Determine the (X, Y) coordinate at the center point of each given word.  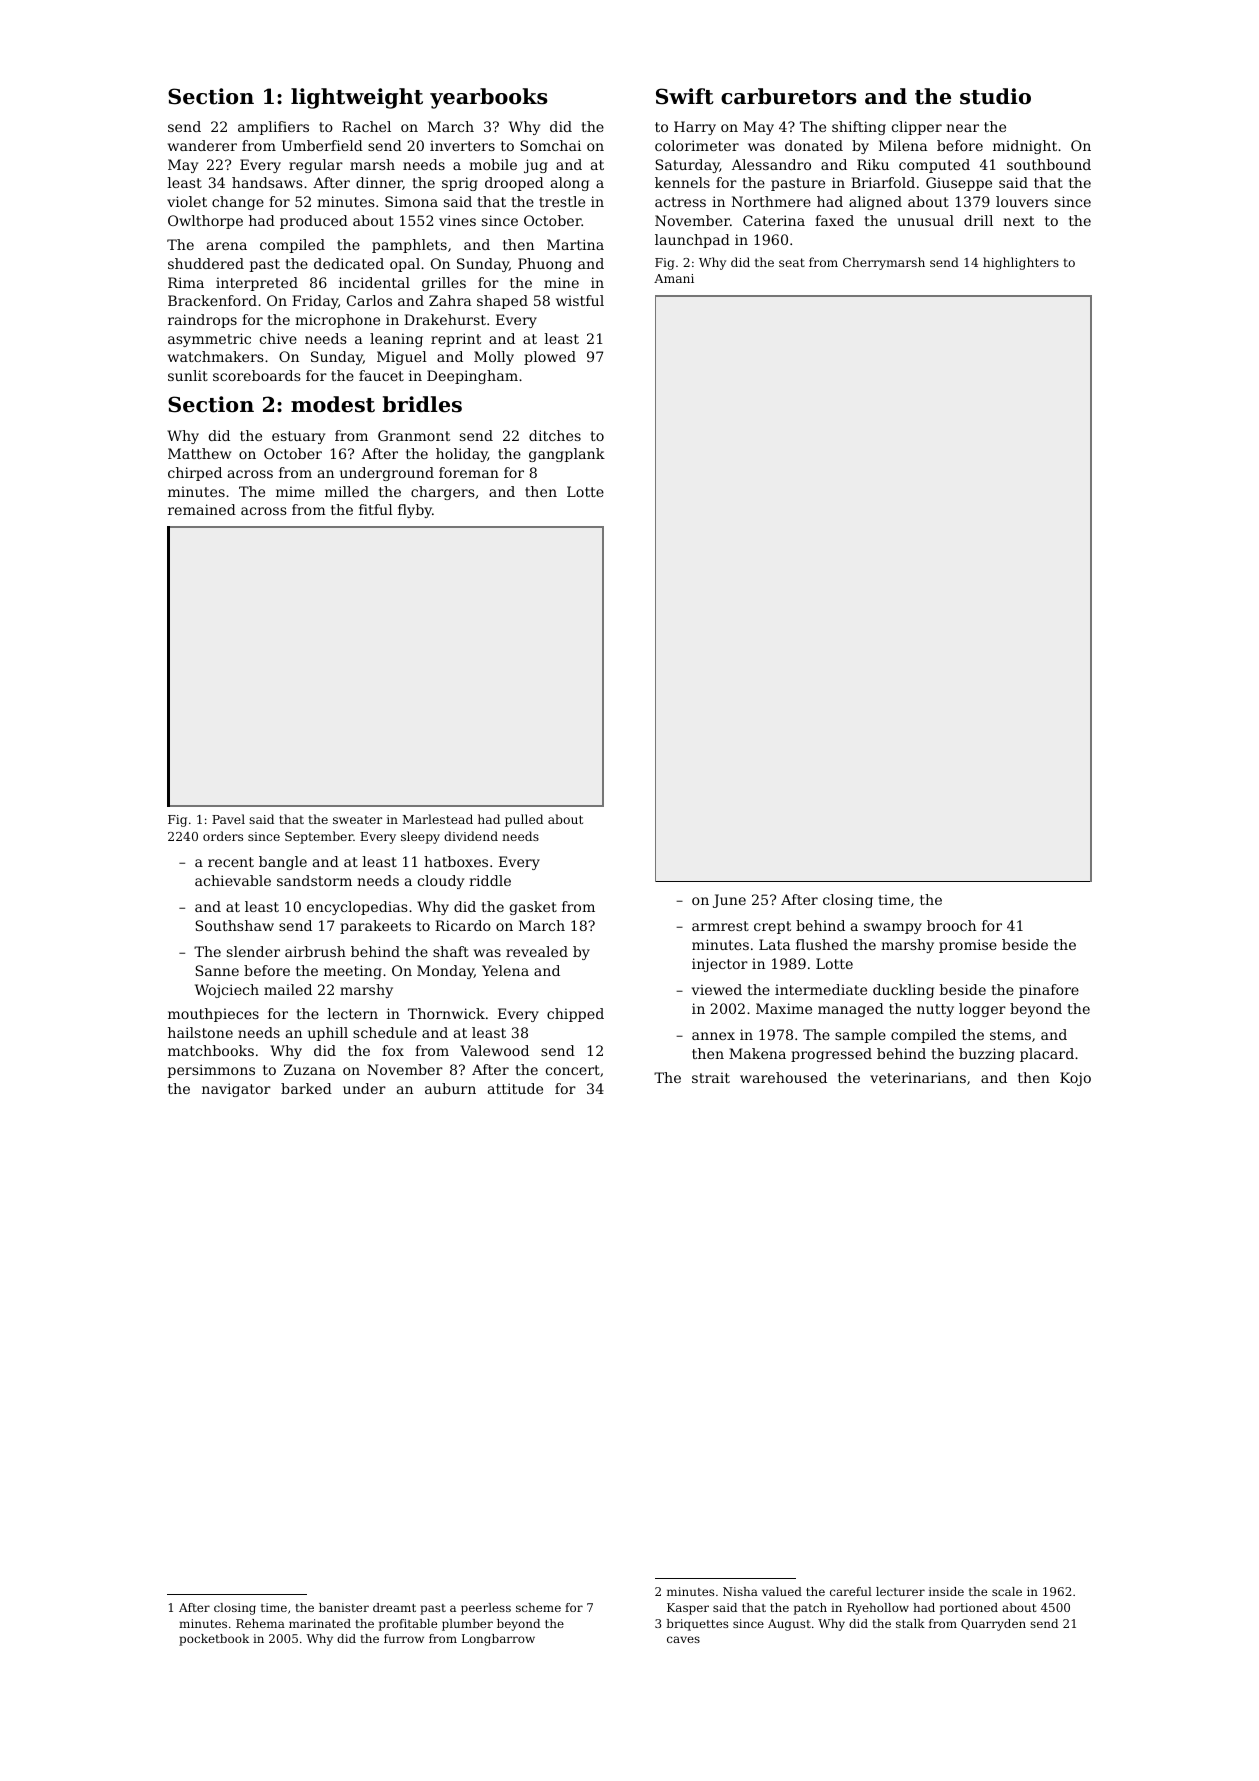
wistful (580, 300)
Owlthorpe (205, 222)
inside (946, 1591)
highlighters (1021, 263)
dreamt (394, 1607)
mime (295, 491)
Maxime (784, 1008)
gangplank (567, 455)
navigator (236, 1090)
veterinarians (918, 1077)
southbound (1049, 164)
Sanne (217, 970)
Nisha (740, 1591)
